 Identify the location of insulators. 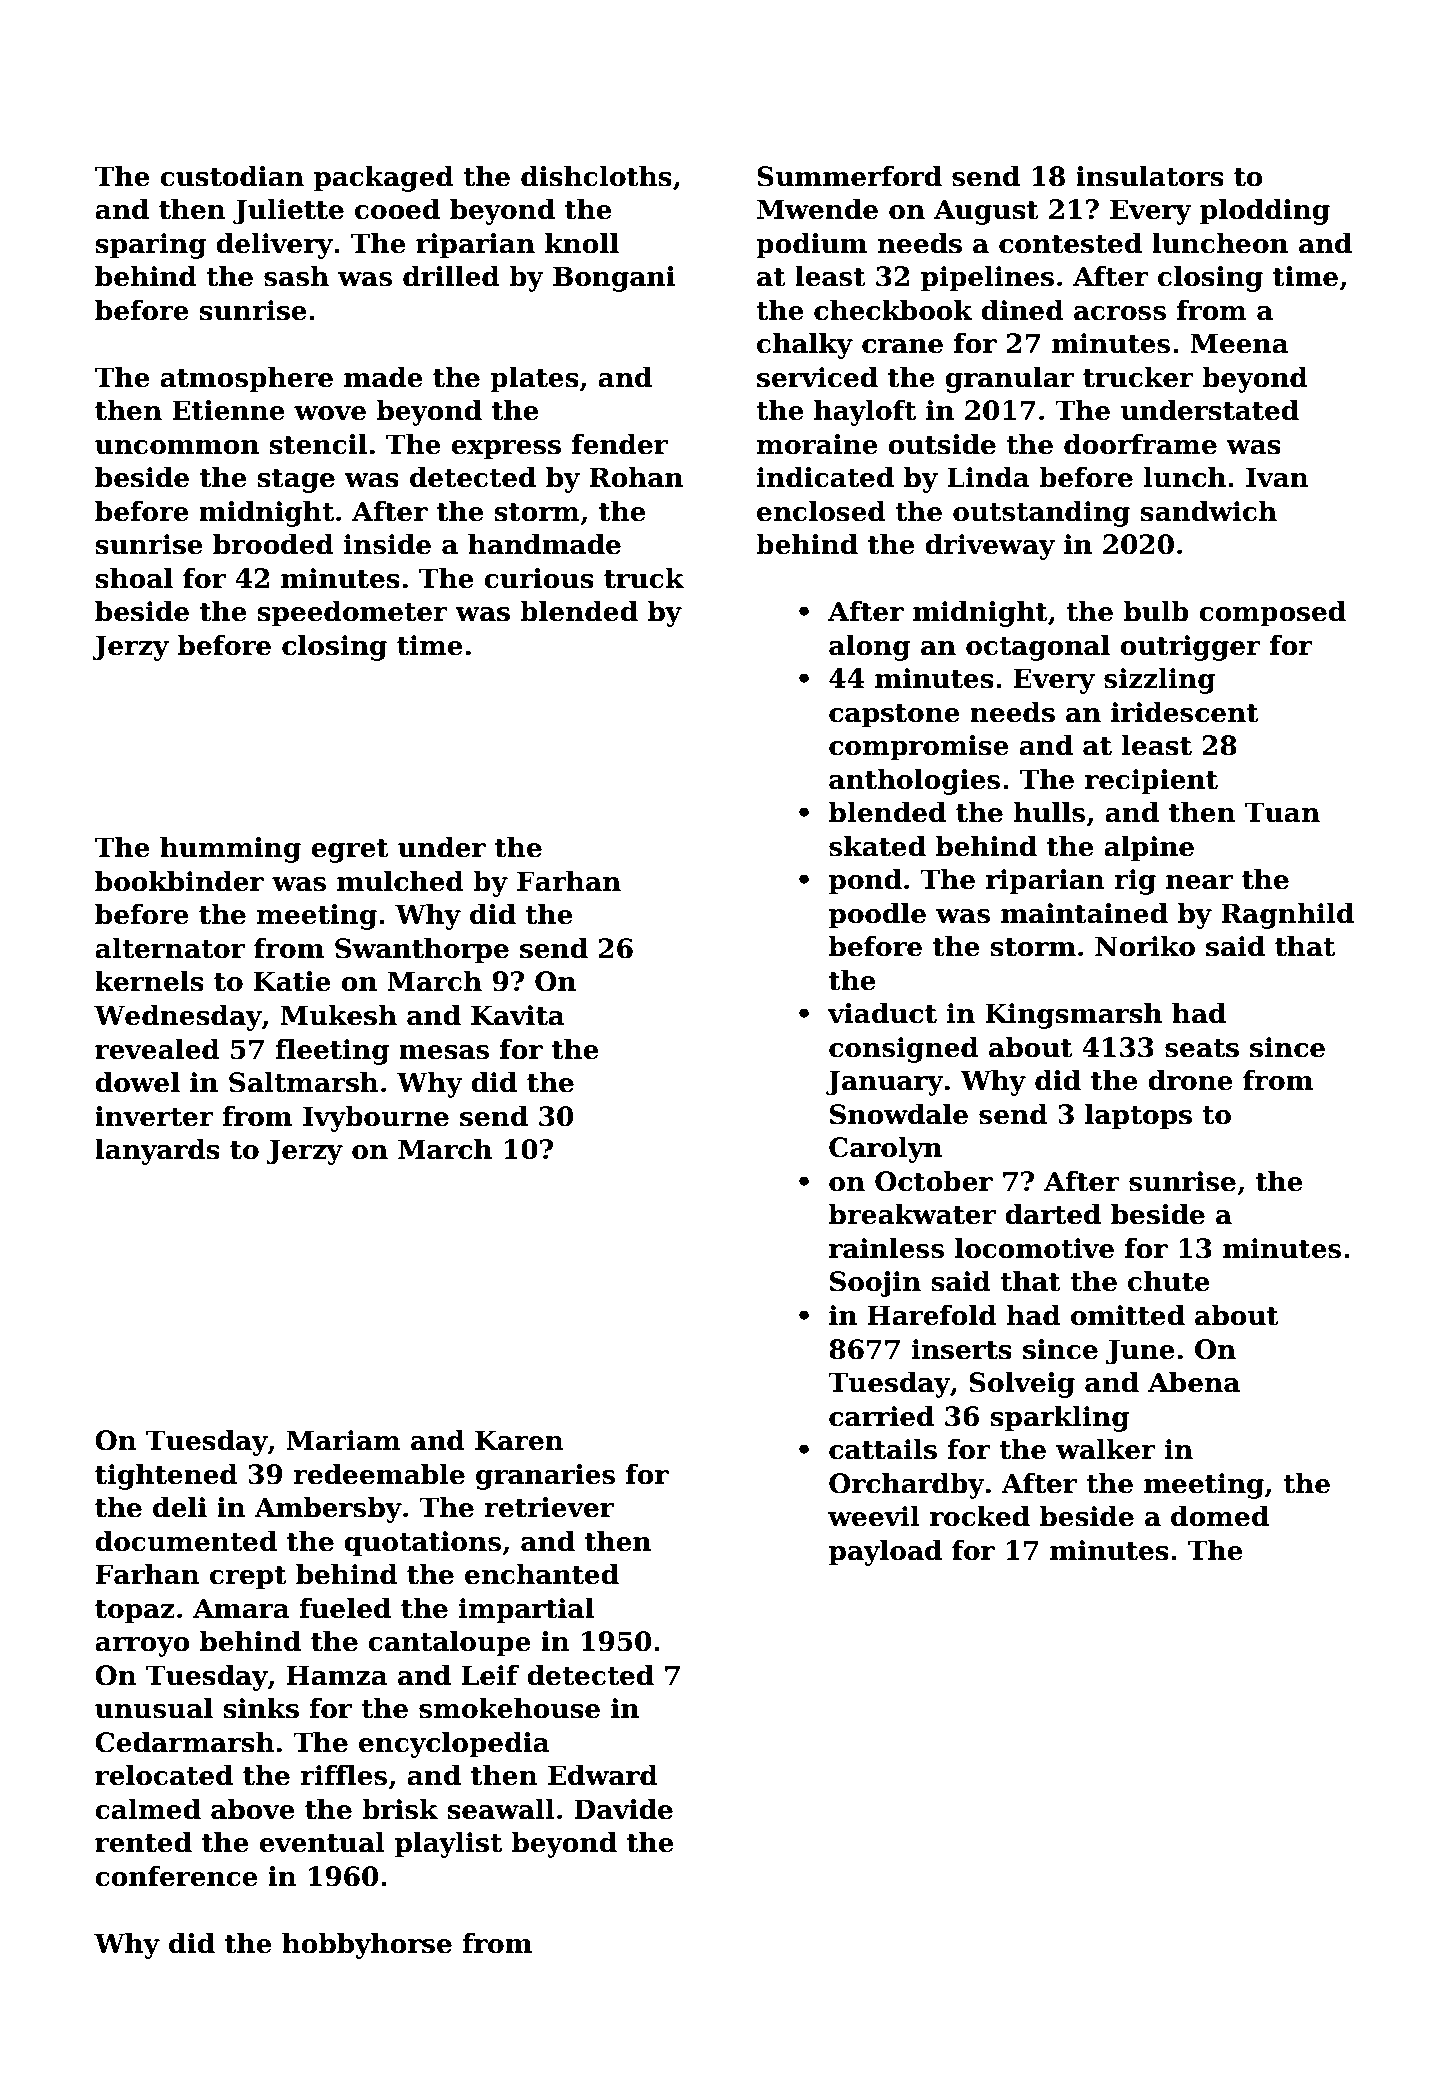
(1150, 176).
